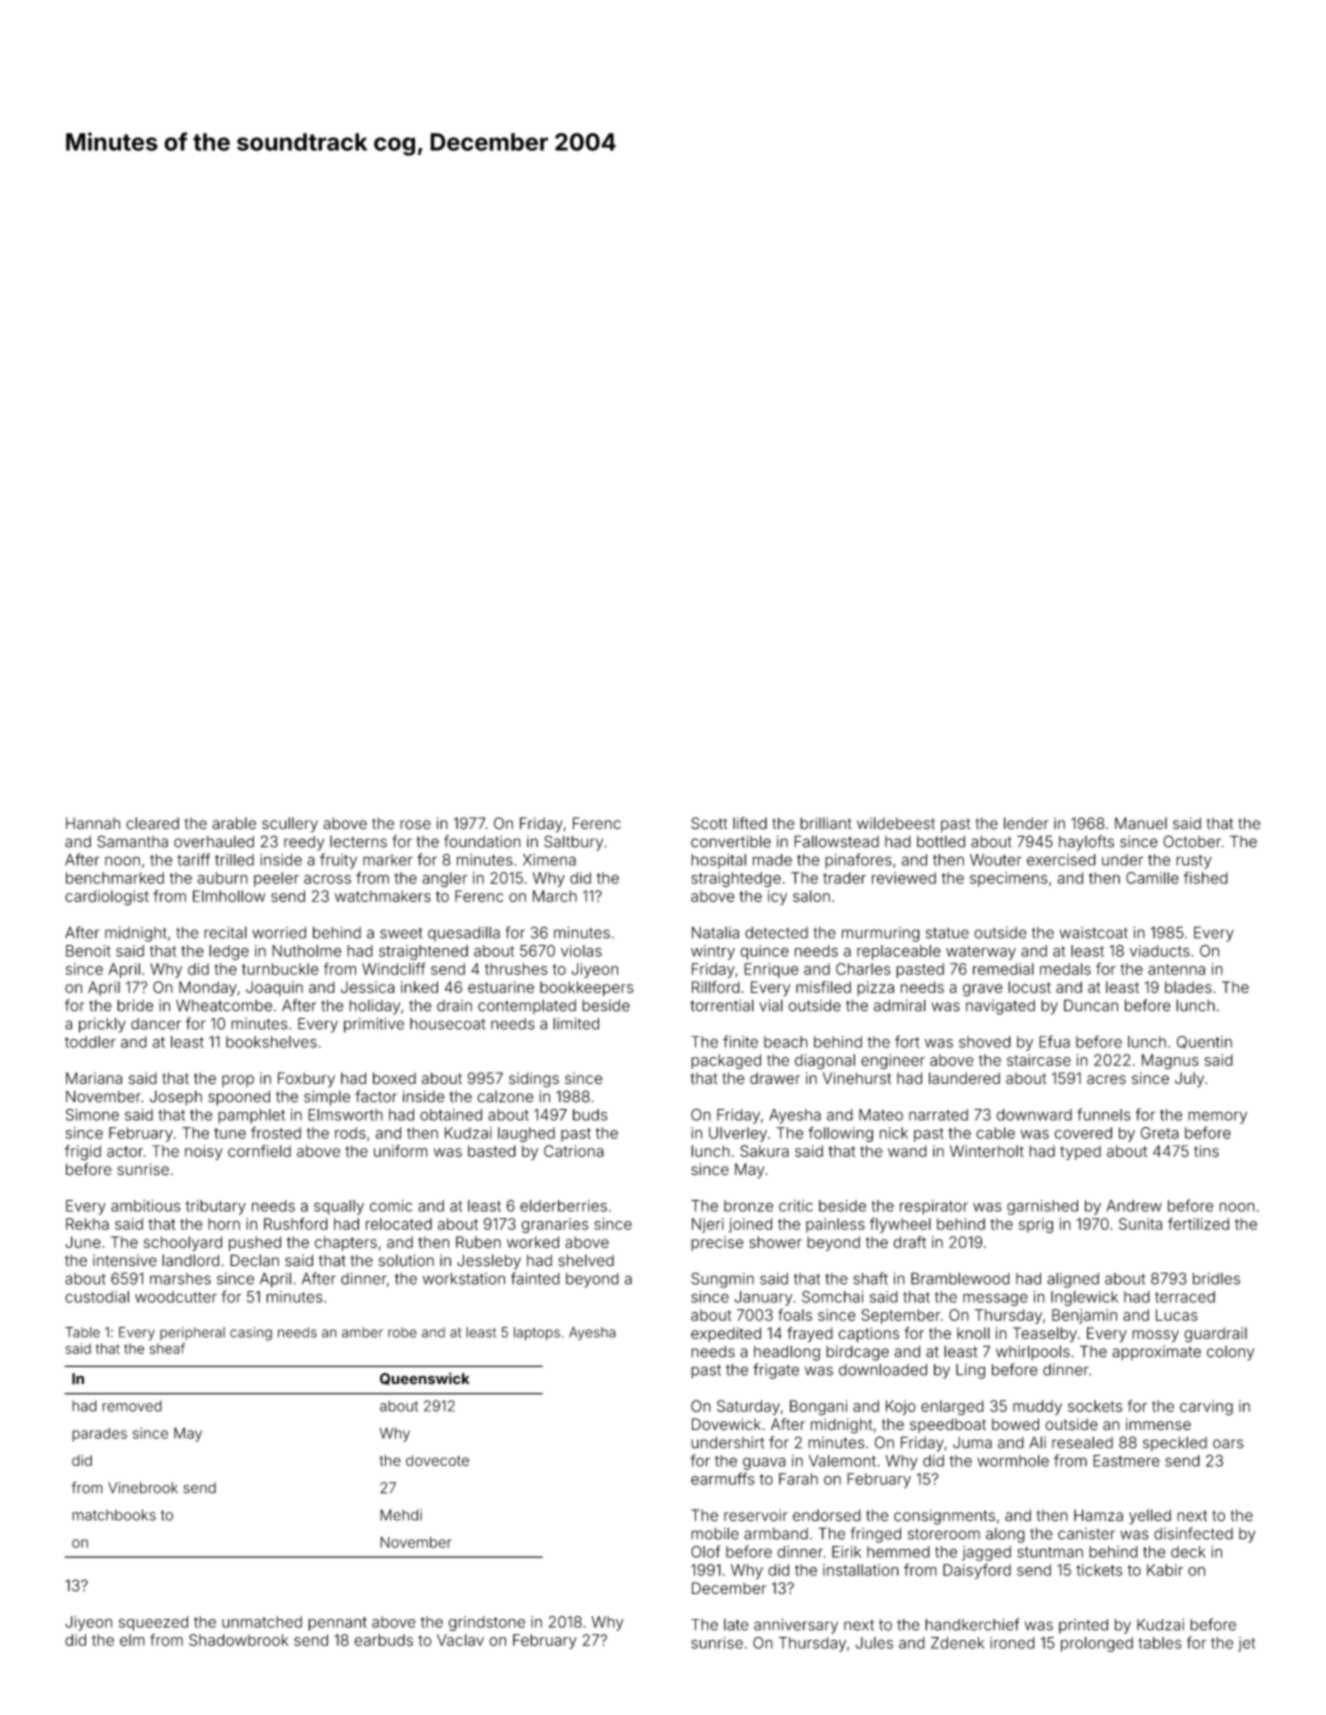 The width and height of the screenshot is (1326, 1715). I want to click on guava, so click(764, 1463).
